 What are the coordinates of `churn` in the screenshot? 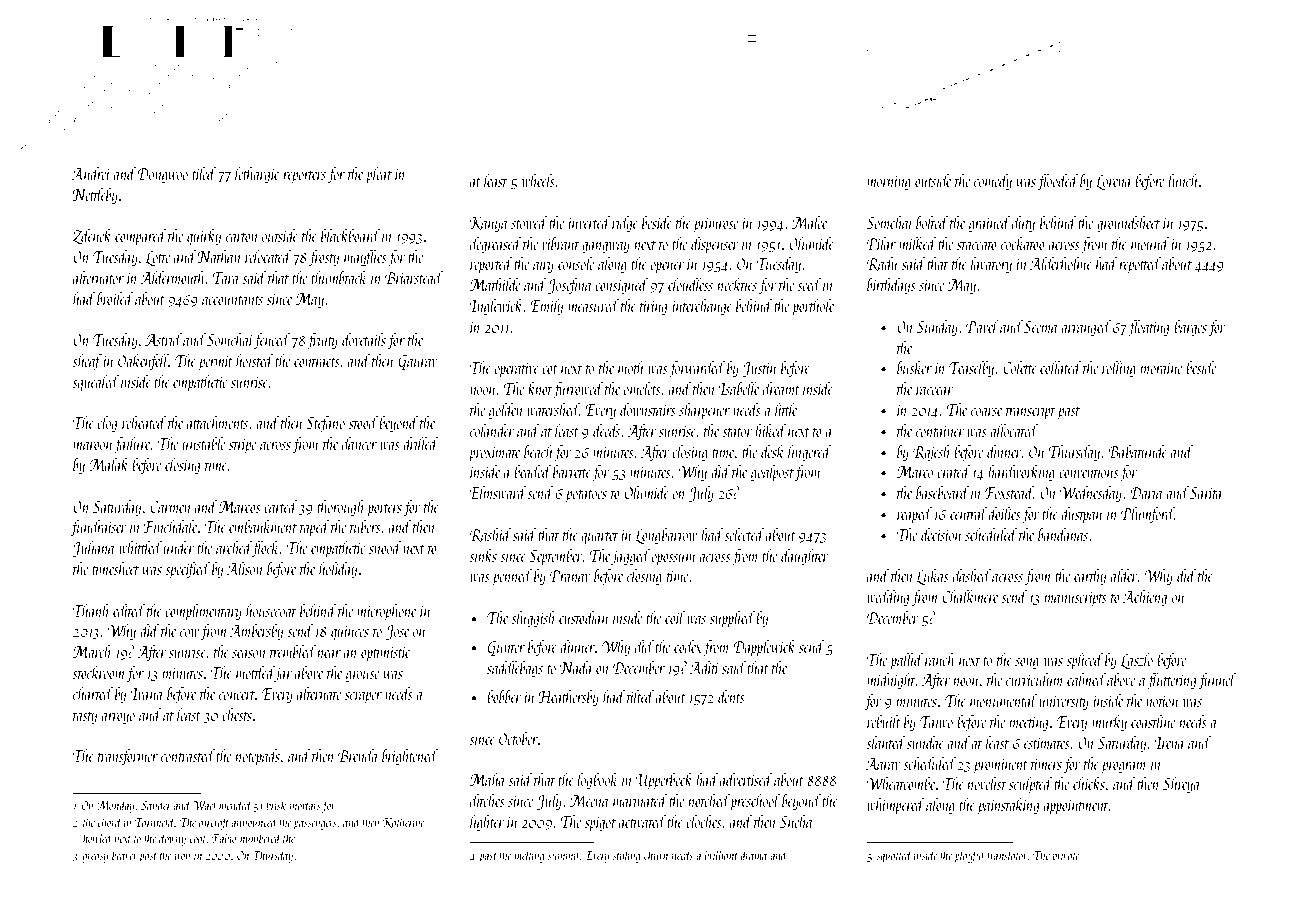 It's located at (656, 854).
